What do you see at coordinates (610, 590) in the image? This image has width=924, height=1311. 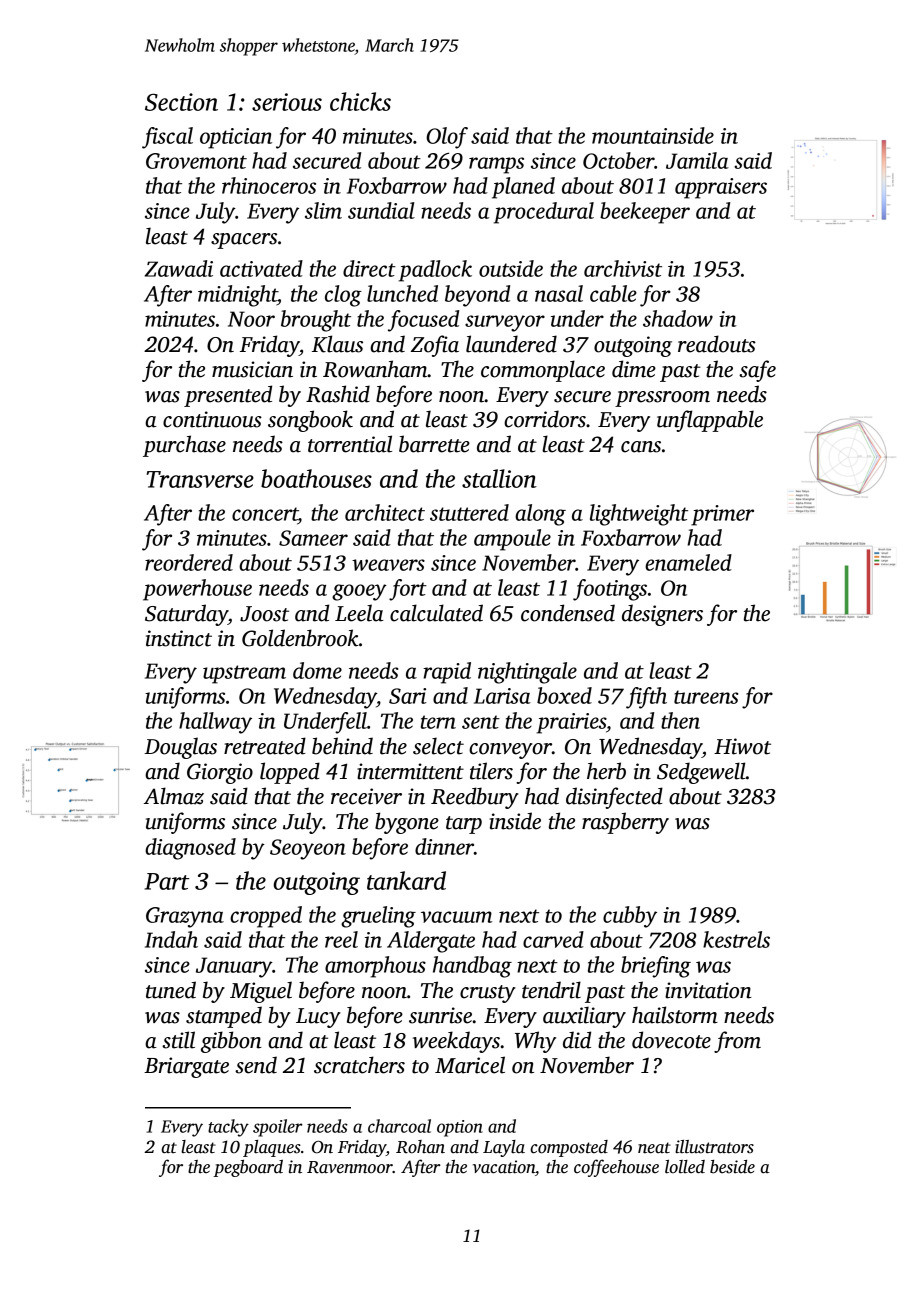 I see `footings` at bounding box center [610, 590].
